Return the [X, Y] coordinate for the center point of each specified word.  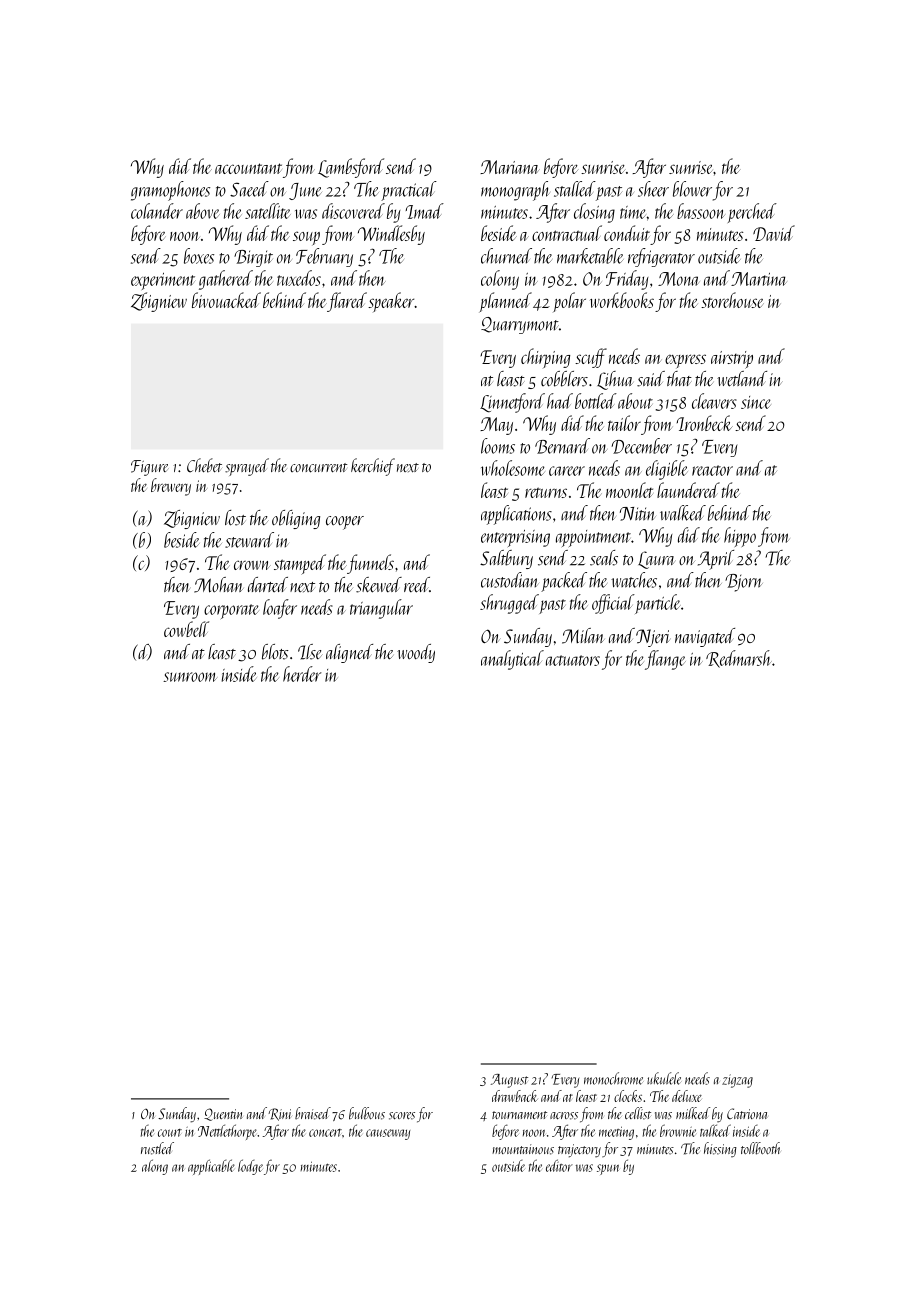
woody [416, 653]
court [170, 1133]
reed [417, 585]
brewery [171, 487]
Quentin [223, 1114]
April [716, 560]
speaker [391, 302]
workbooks [622, 300]
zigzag [737, 1081]
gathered [226, 280]
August [509, 1081]
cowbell [186, 629]
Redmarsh [739, 659]
